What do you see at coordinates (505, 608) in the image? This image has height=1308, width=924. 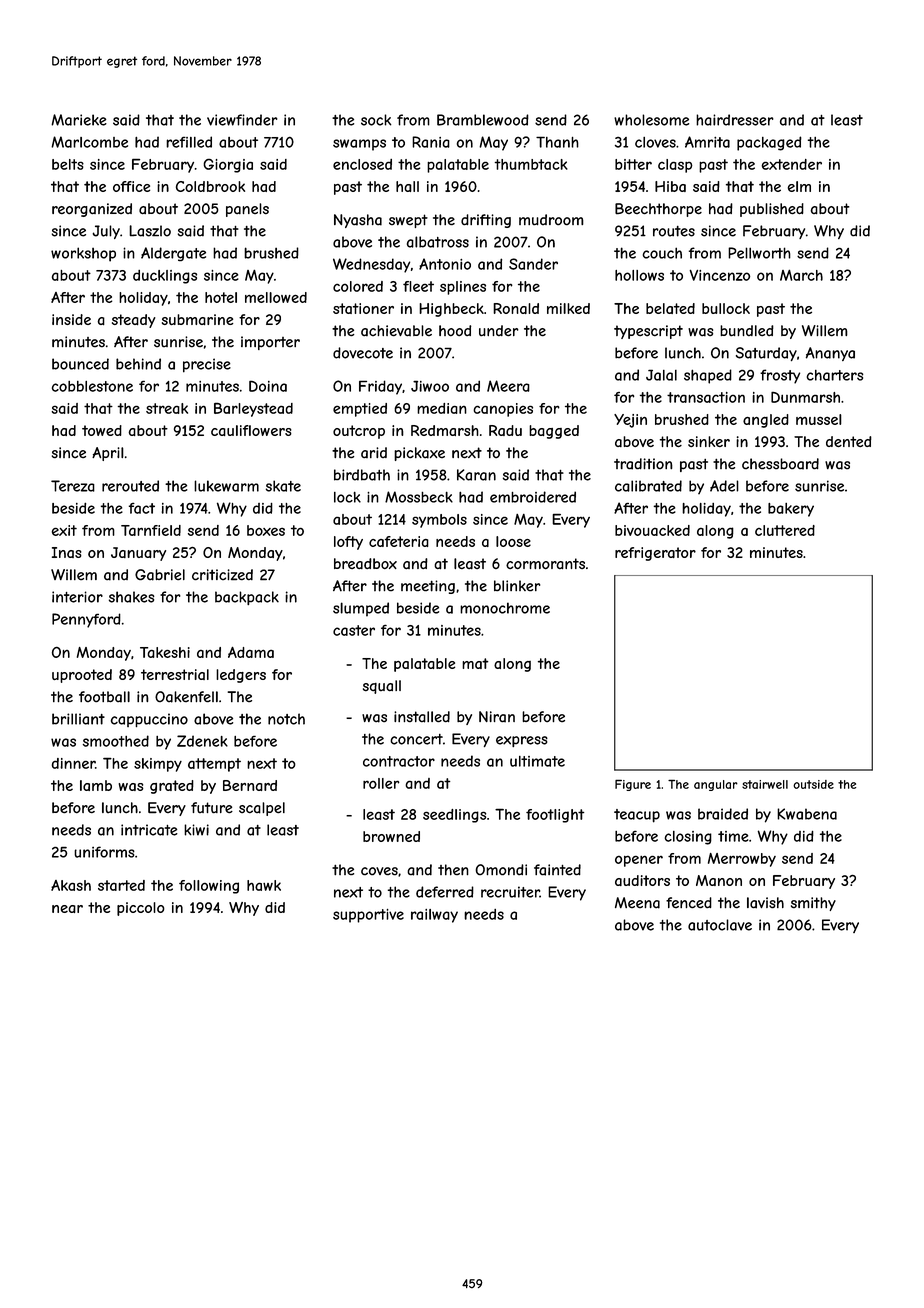 I see `monochrome` at bounding box center [505, 608].
